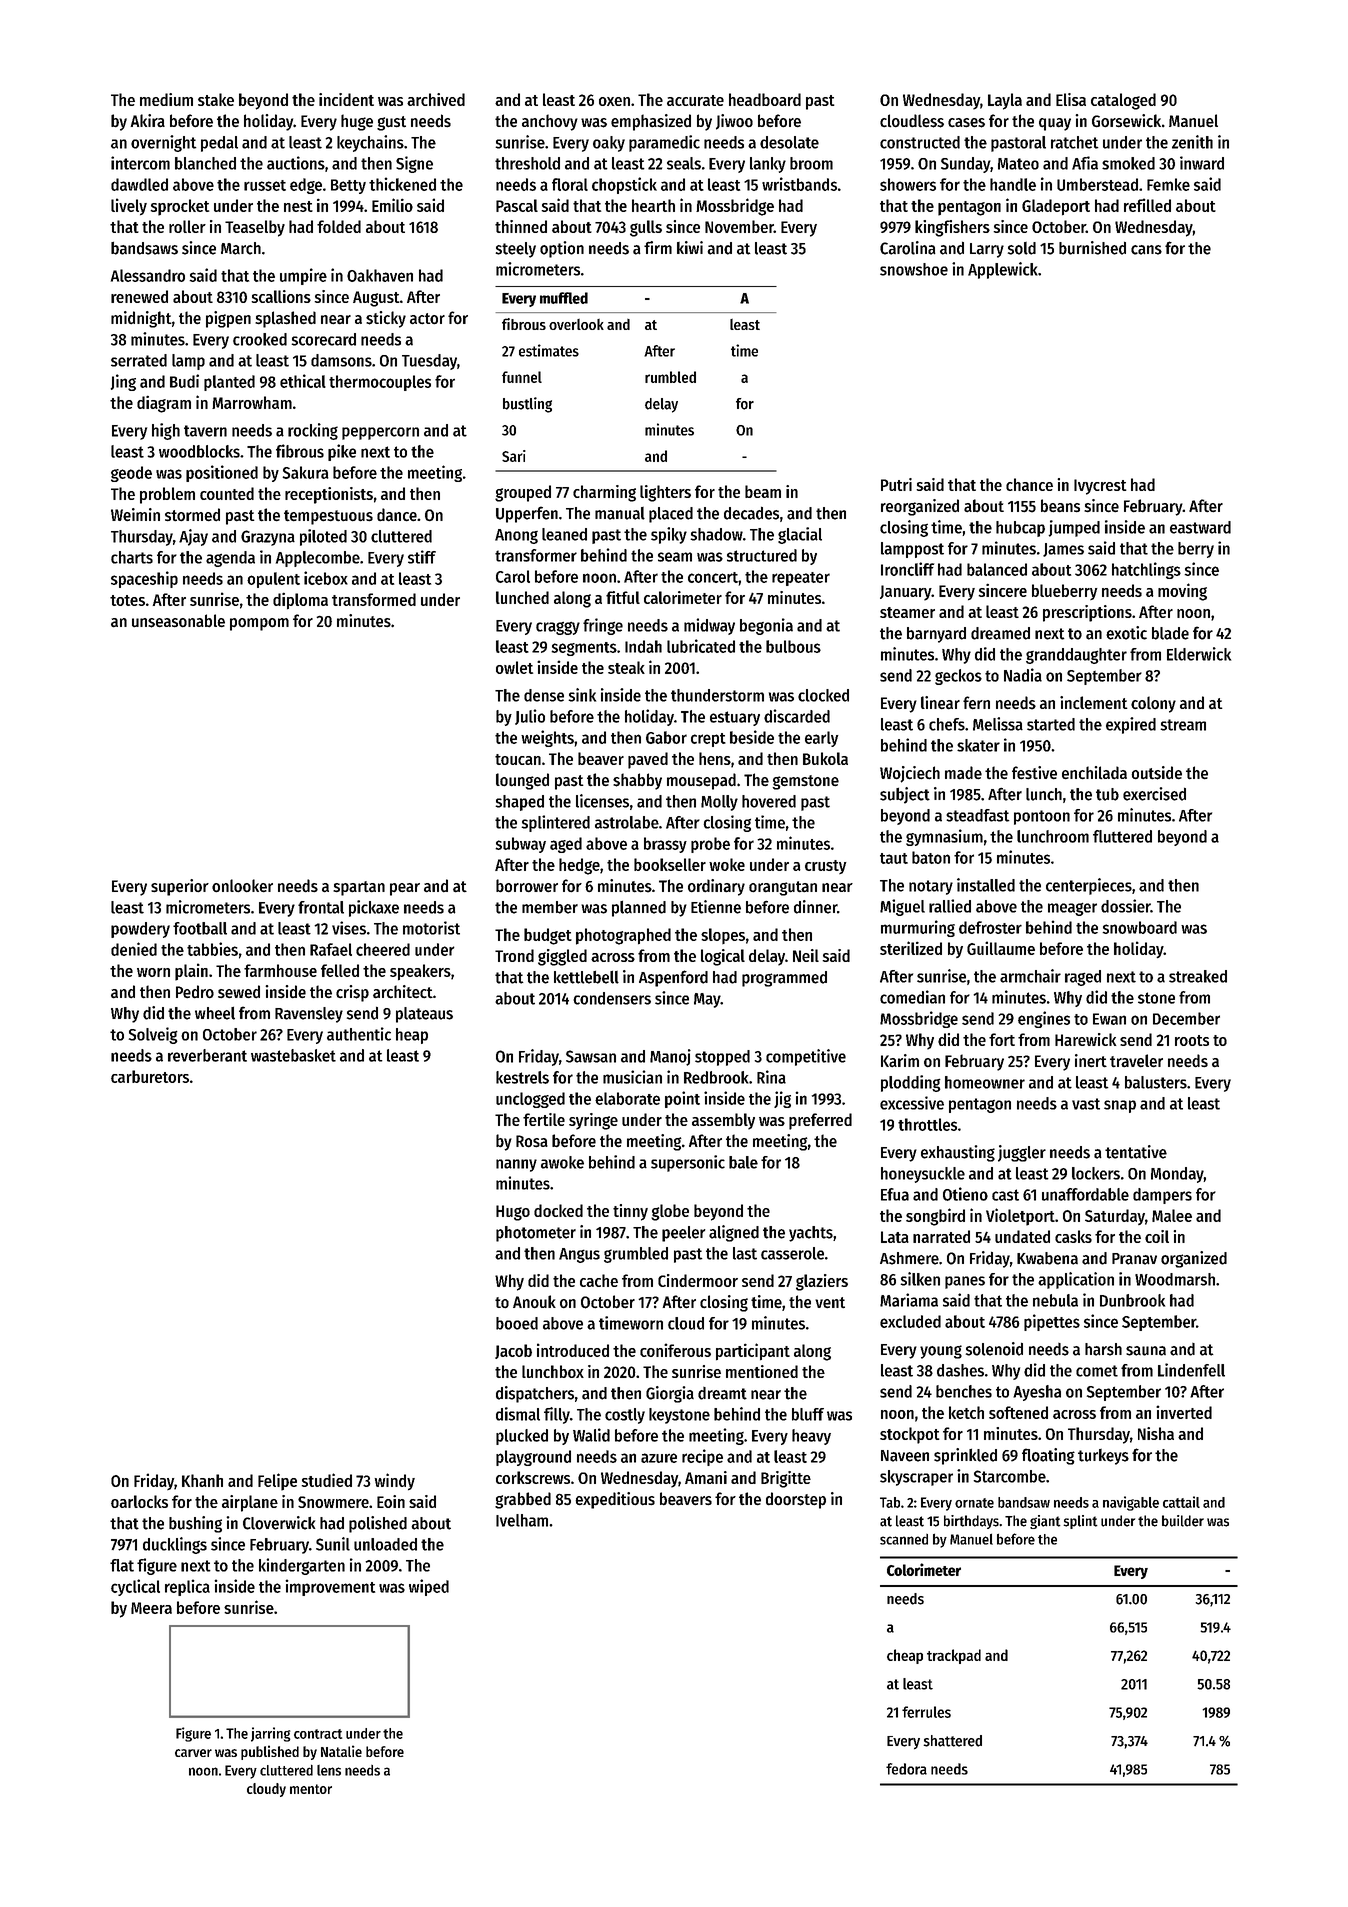 This screenshot has width=1348, height=1907. Describe the element at coordinates (193, 1753) in the screenshot. I see `carver` at that location.
